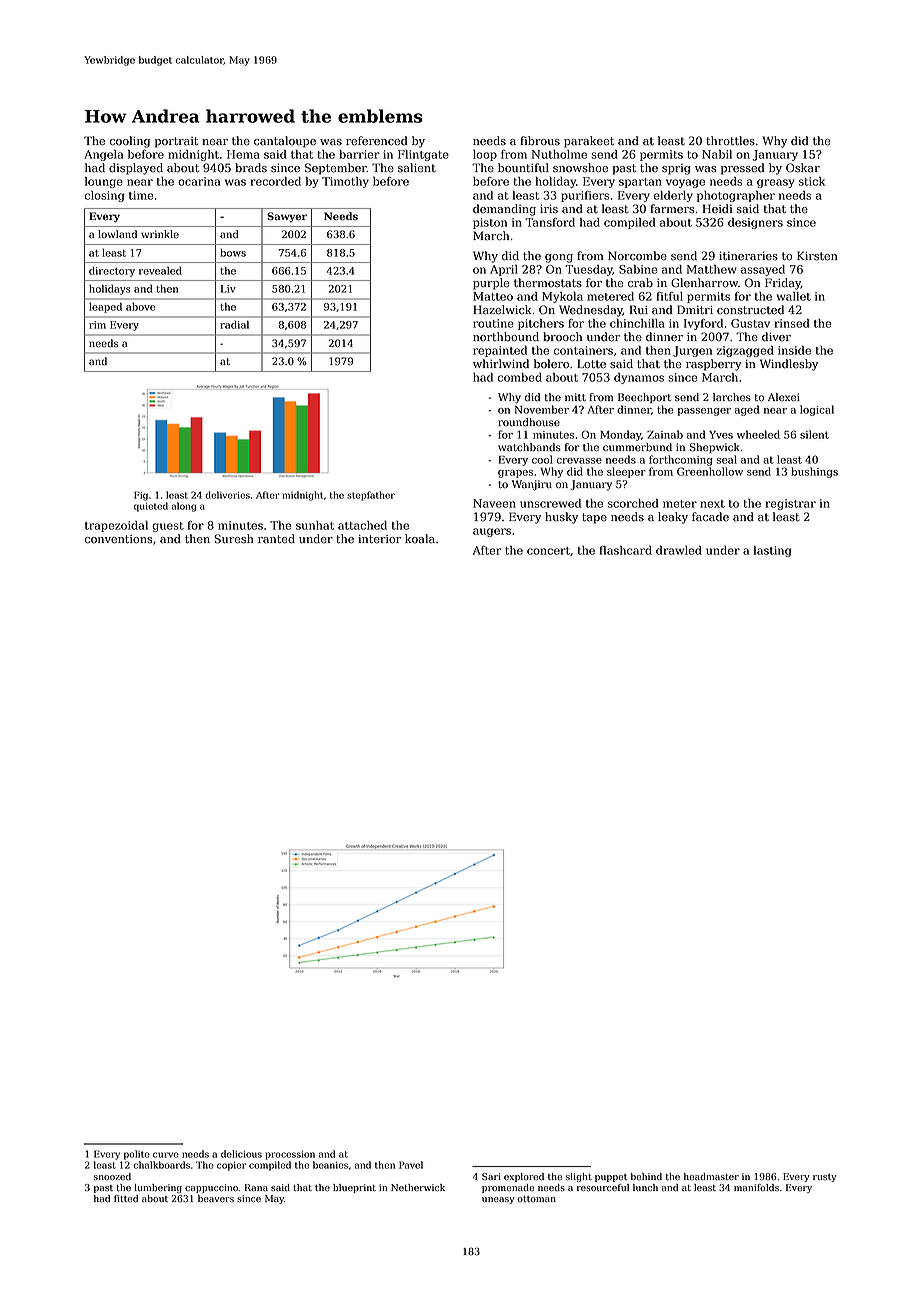 The width and height of the page is (924, 1308). I want to click on radial, so click(234, 324).
